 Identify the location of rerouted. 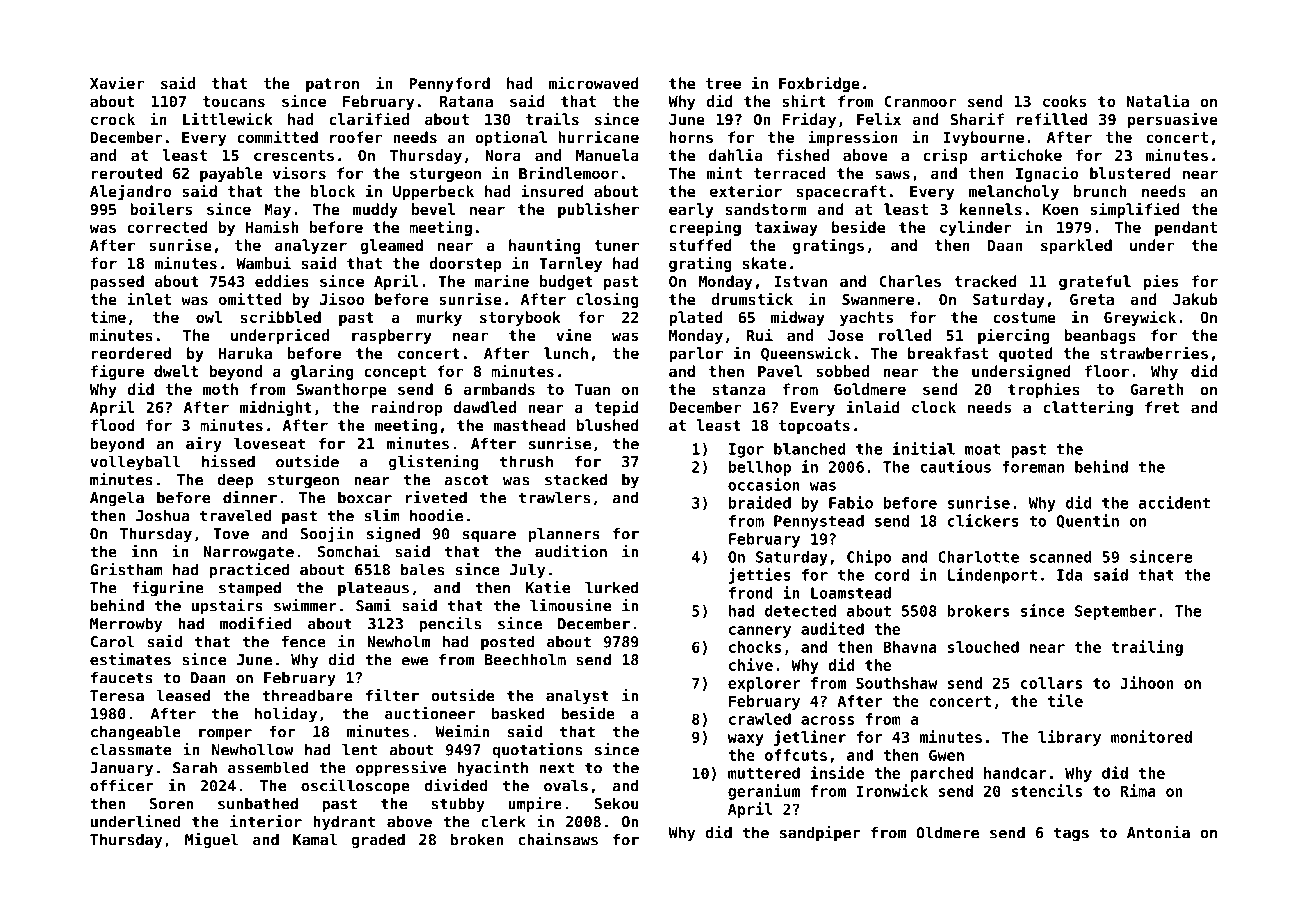
(127, 173).
